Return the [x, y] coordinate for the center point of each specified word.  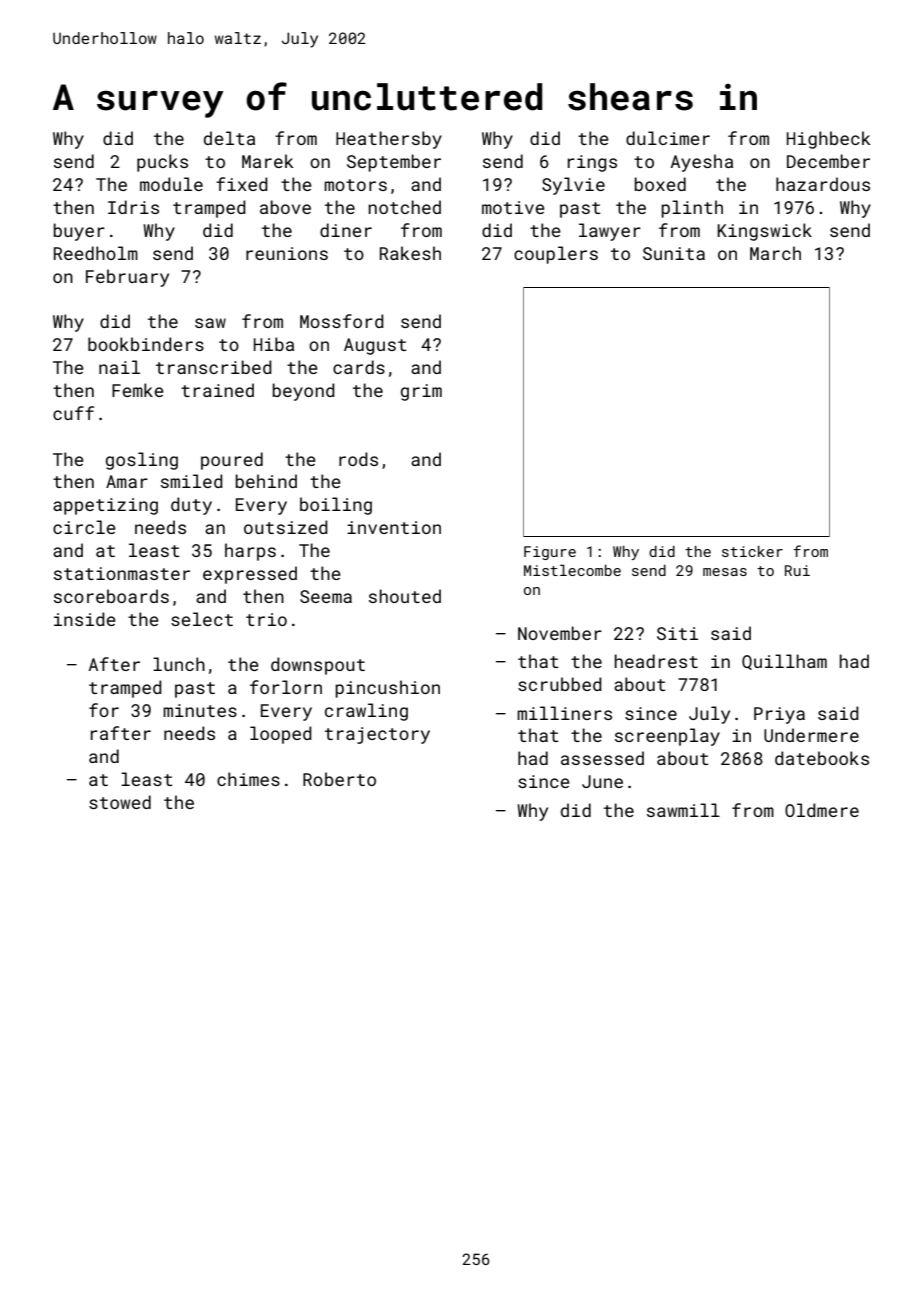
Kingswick [764, 232]
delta [229, 138]
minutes [200, 710]
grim [421, 392]
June [602, 781]
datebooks [822, 758]
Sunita [674, 253]
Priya [779, 715]
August [375, 346]
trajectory [377, 735]
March [775, 253]
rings [592, 163]
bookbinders [146, 344]
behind [266, 481]
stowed [120, 802]
